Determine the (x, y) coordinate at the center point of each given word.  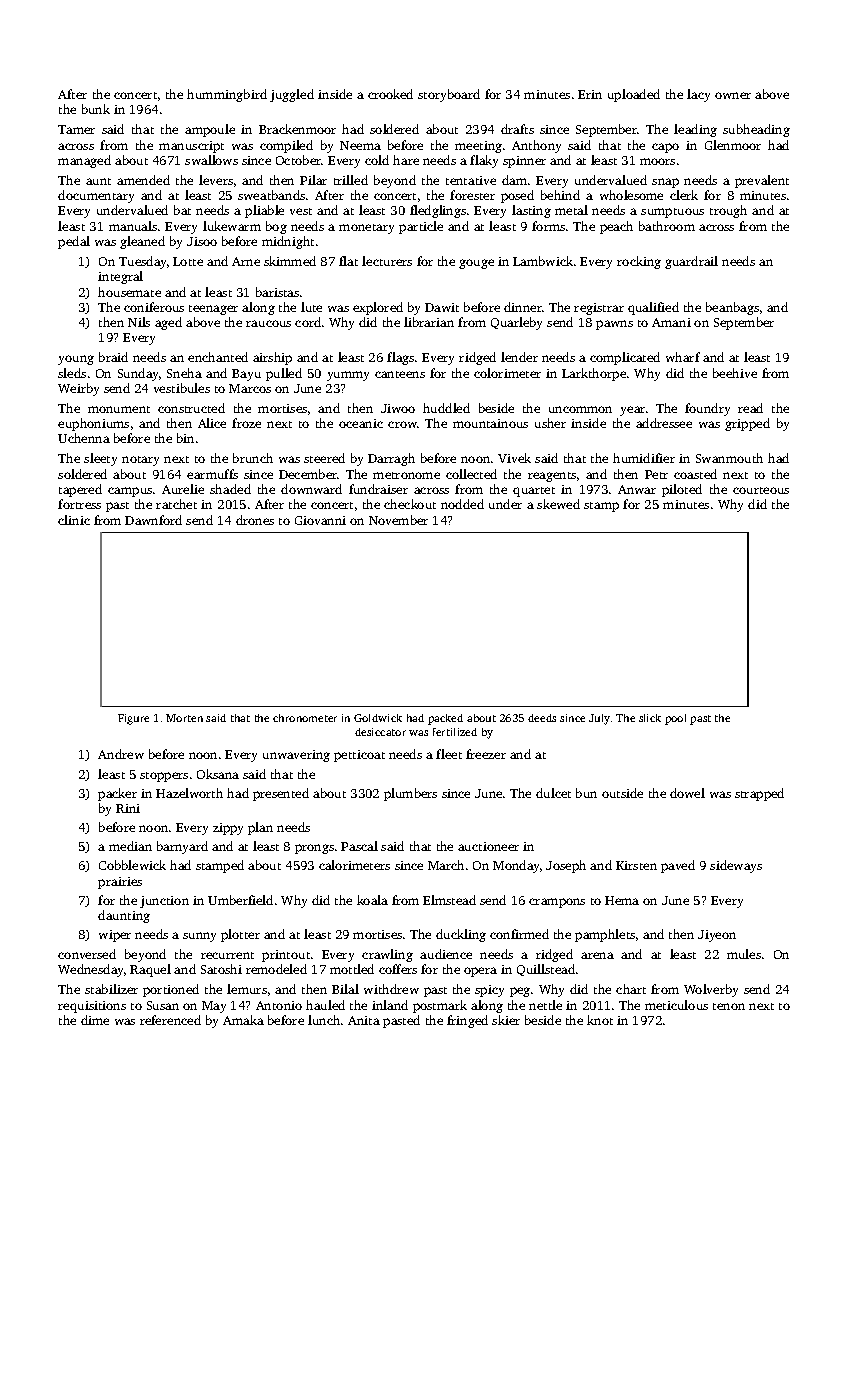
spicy (489, 991)
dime (95, 1020)
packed (445, 719)
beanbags (732, 308)
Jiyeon (717, 936)
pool (675, 719)
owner (733, 95)
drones (255, 520)
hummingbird (227, 95)
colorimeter (507, 373)
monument (119, 409)
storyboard (449, 95)
